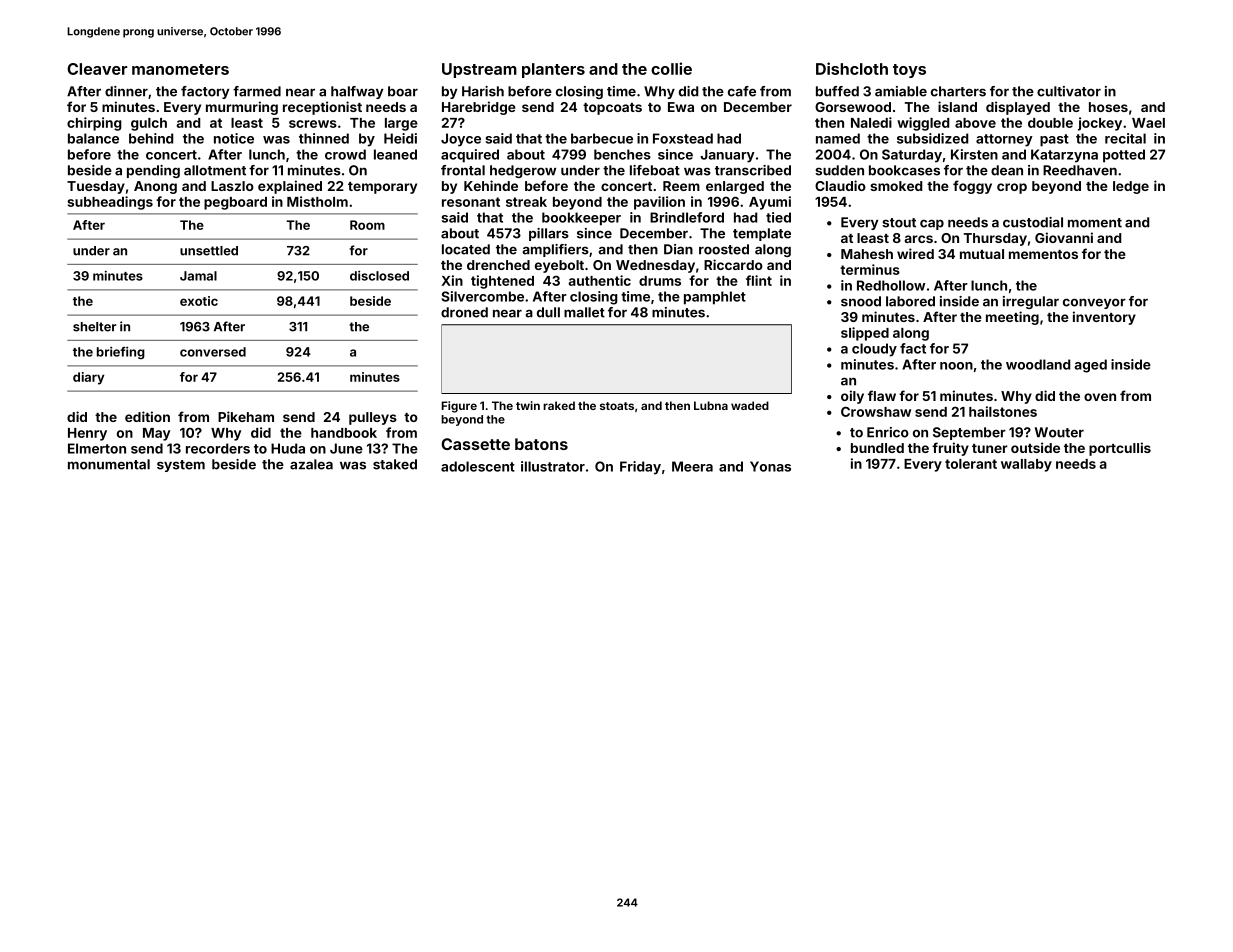  What do you see at coordinates (1043, 254) in the screenshot?
I see `mementos` at bounding box center [1043, 254].
